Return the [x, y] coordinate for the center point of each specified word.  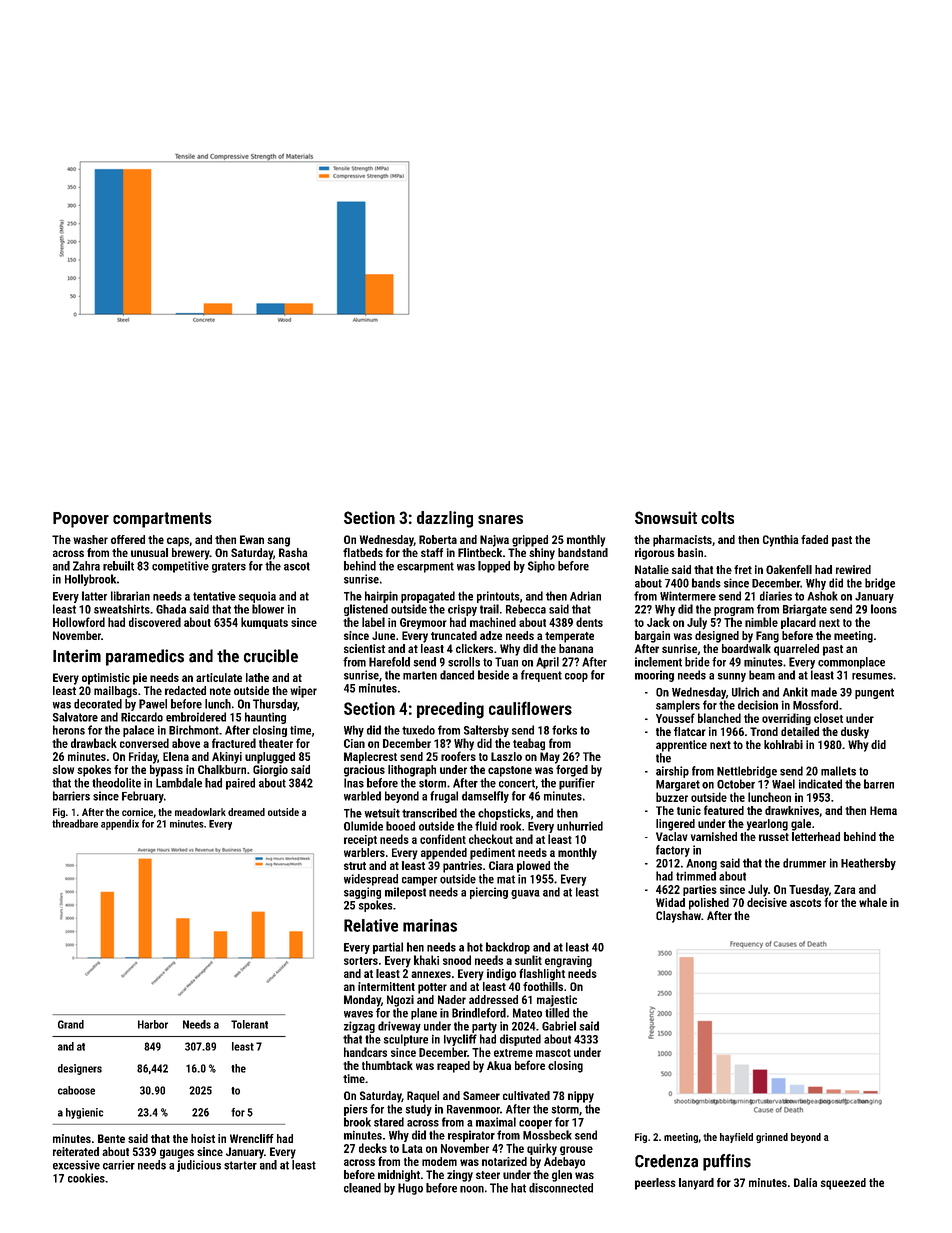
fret [743, 569]
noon [472, 1189]
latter [94, 596]
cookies [86, 1178]
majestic [557, 1001]
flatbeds [363, 552]
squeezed [843, 1184]
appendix [120, 824]
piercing [489, 893]
